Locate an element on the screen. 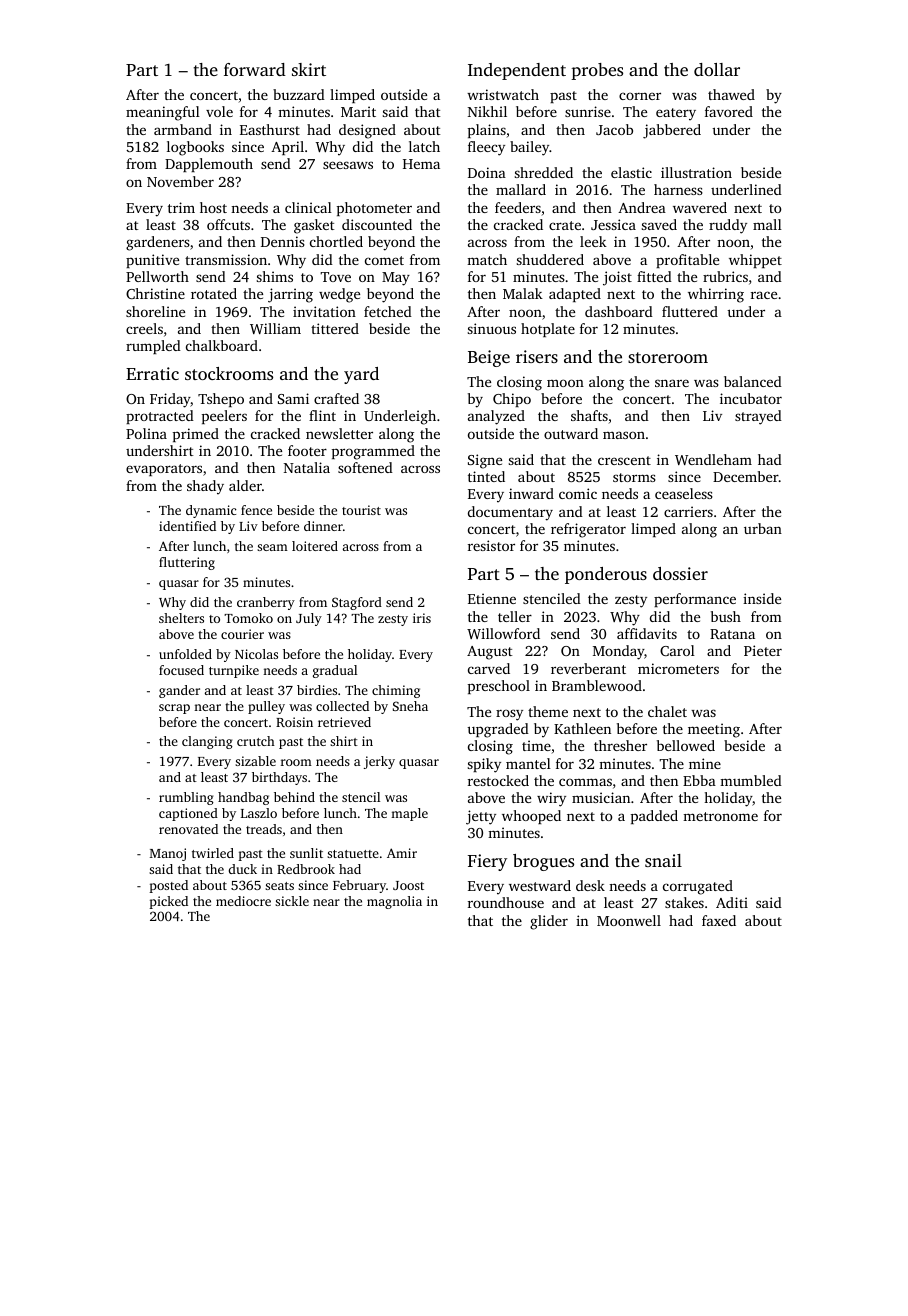 The width and height of the screenshot is (908, 1316). Tshepo is located at coordinates (221, 400).
